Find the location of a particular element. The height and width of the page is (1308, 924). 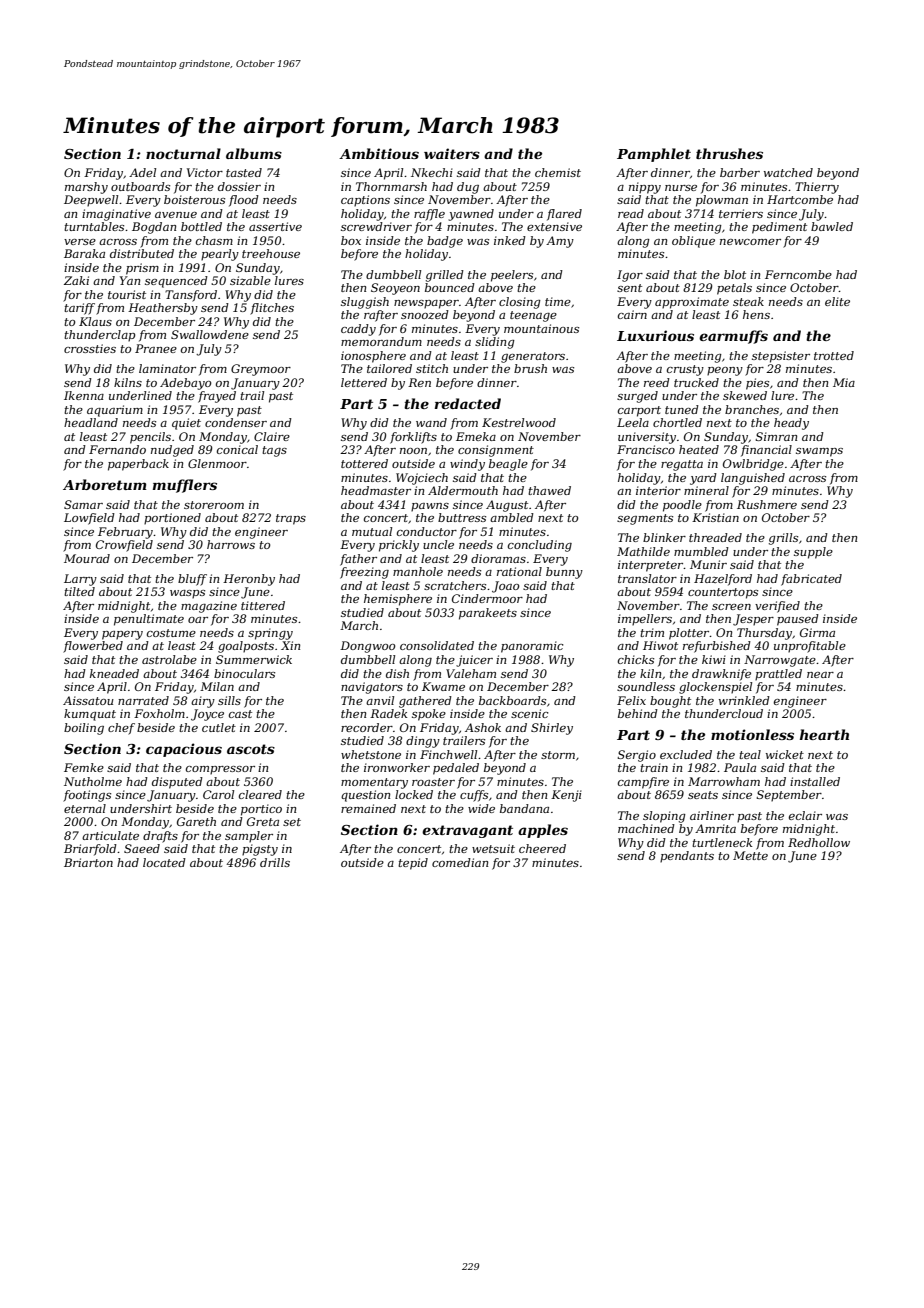

regatta is located at coordinates (682, 465).
